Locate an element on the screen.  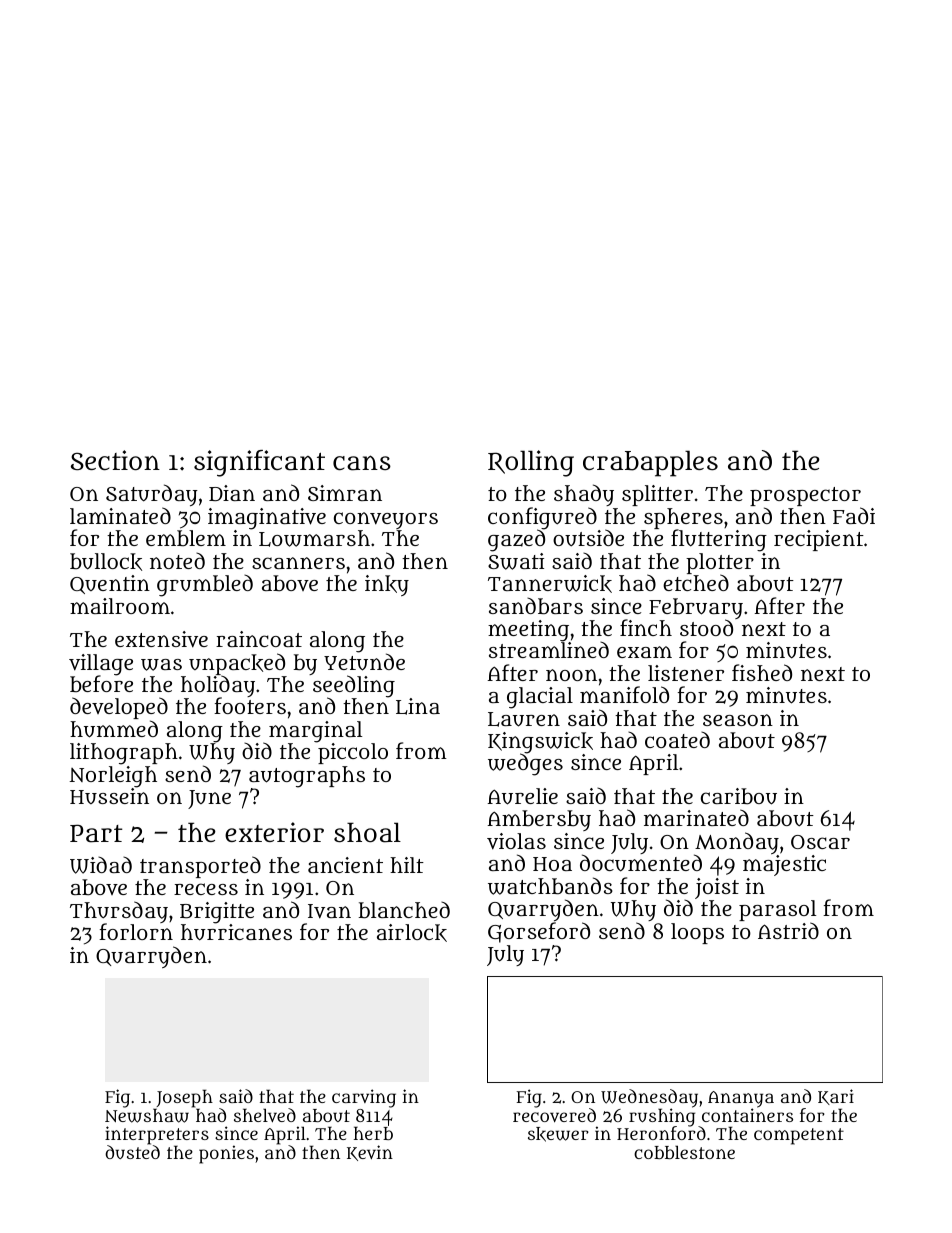
significant is located at coordinates (259, 463).
